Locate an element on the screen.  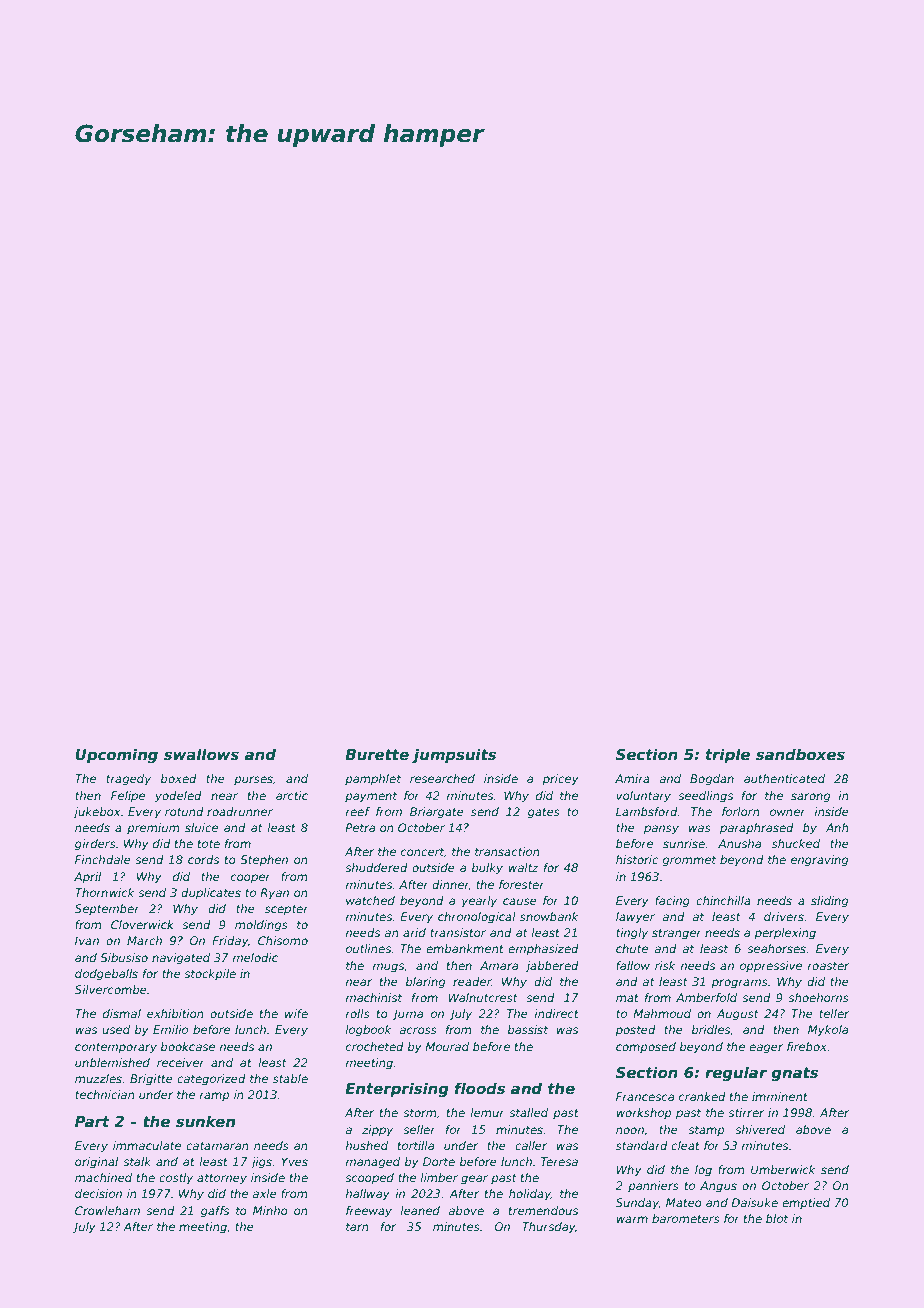
Enterprising is located at coordinates (397, 1090).
